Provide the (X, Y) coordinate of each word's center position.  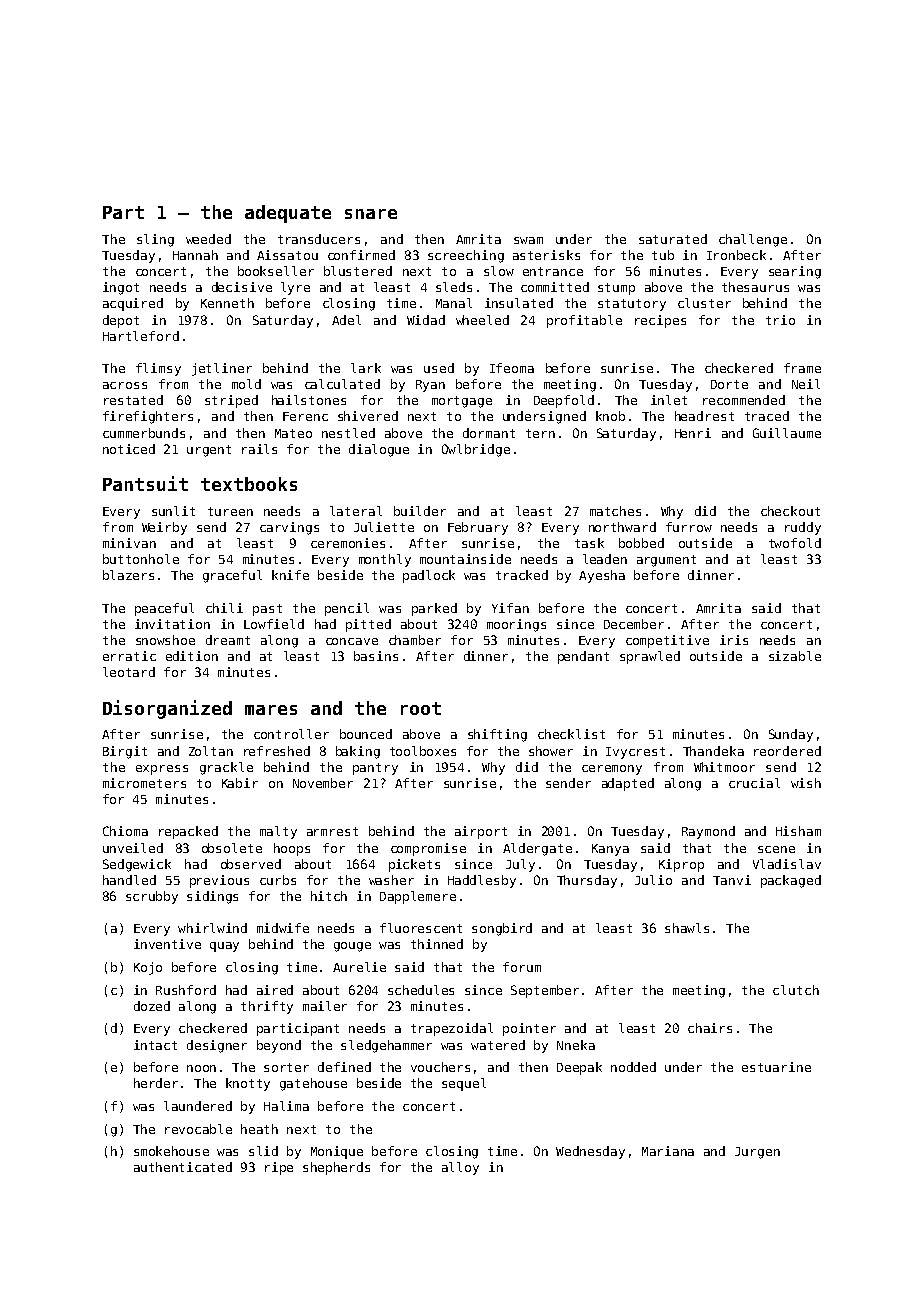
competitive (667, 641)
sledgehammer (386, 1046)
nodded (633, 1067)
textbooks (249, 484)
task (589, 543)
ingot (121, 288)
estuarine (776, 1067)
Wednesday (590, 1152)
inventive (167, 944)
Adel (346, 320)
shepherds (336, 1168)
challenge (753, 240)
